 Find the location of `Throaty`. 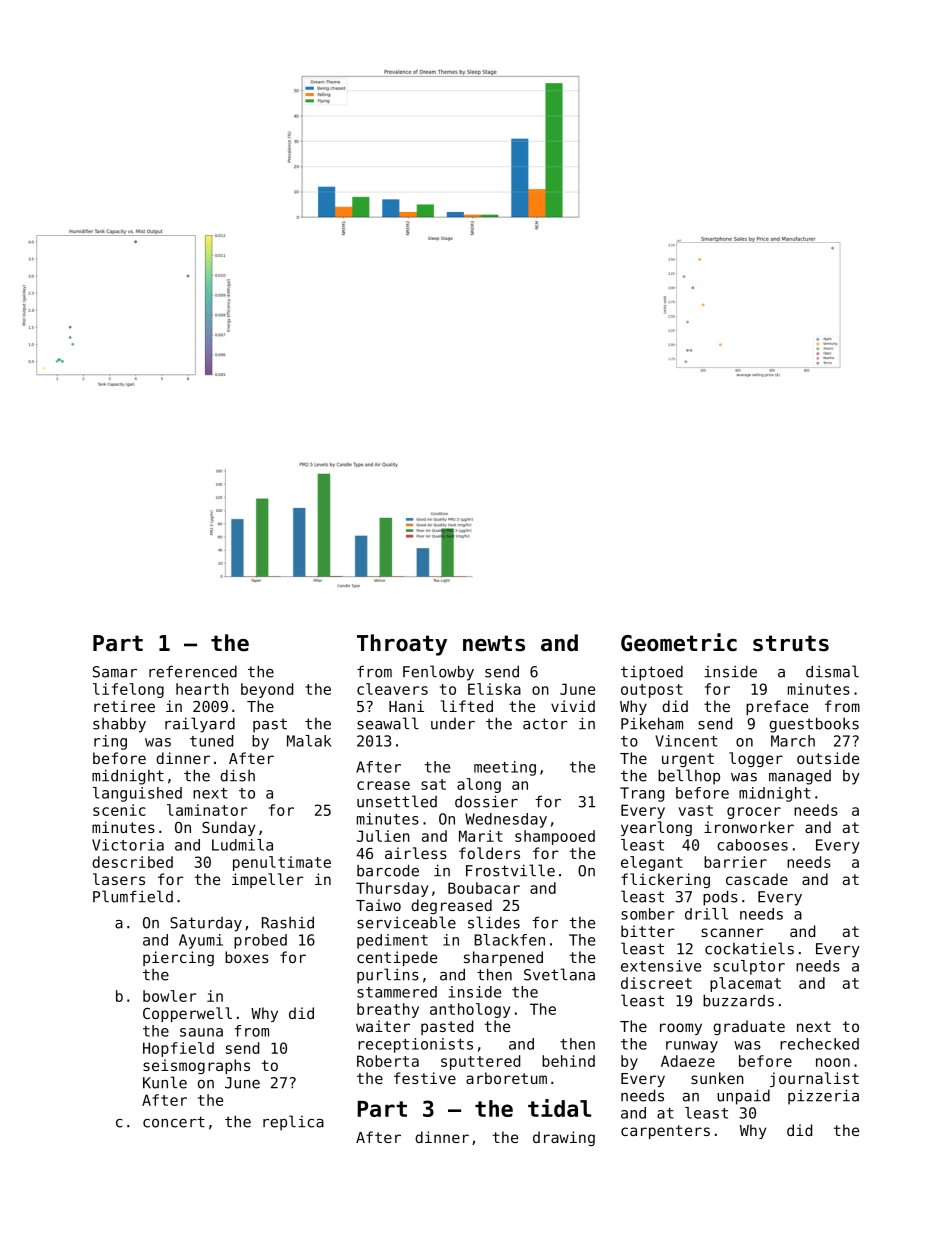

Throaty is located at coordinates (402, 645).
